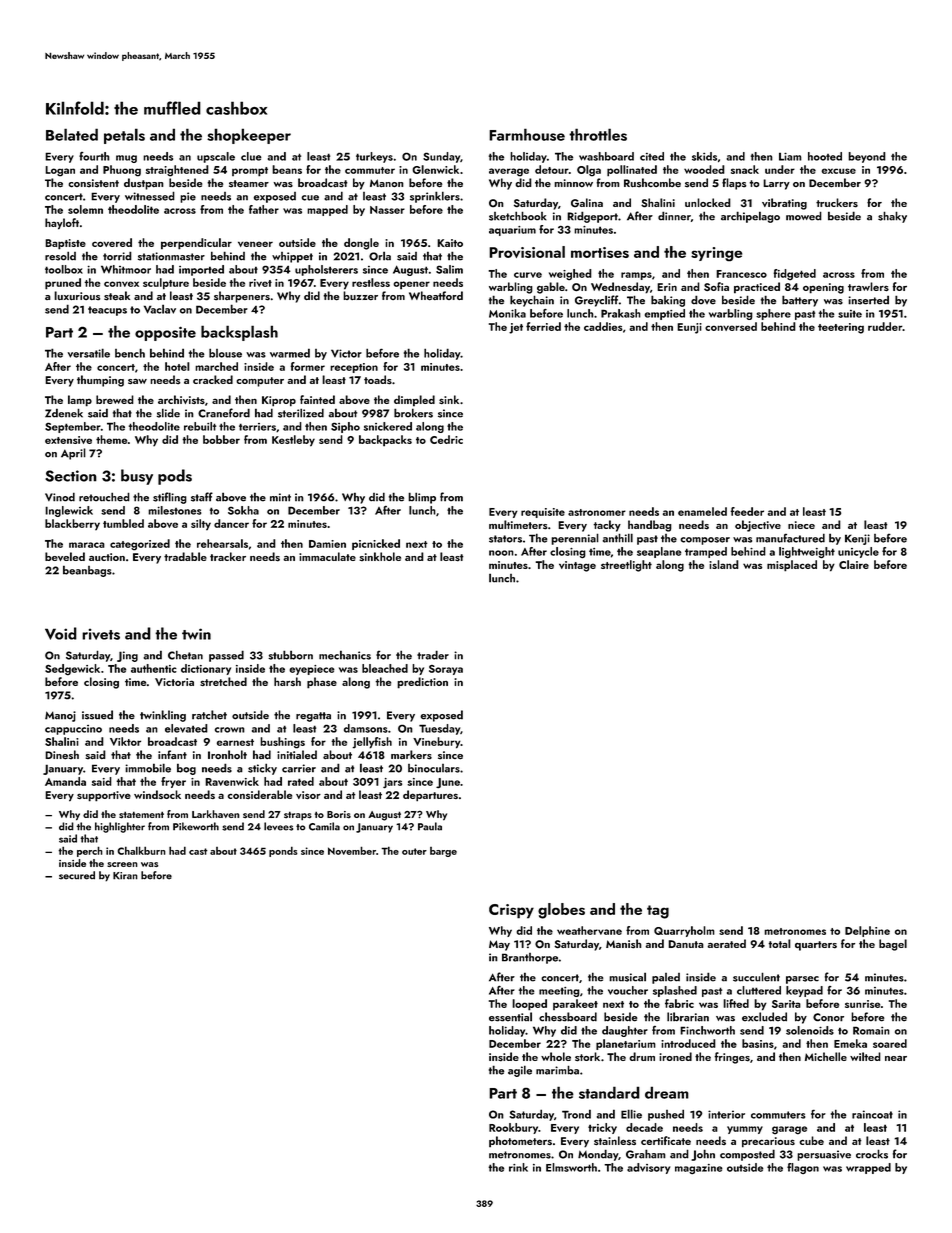 Image resolution: width=952 pixels, height=1233 pixels. I want to click on photometers, so click(520, 1142).
